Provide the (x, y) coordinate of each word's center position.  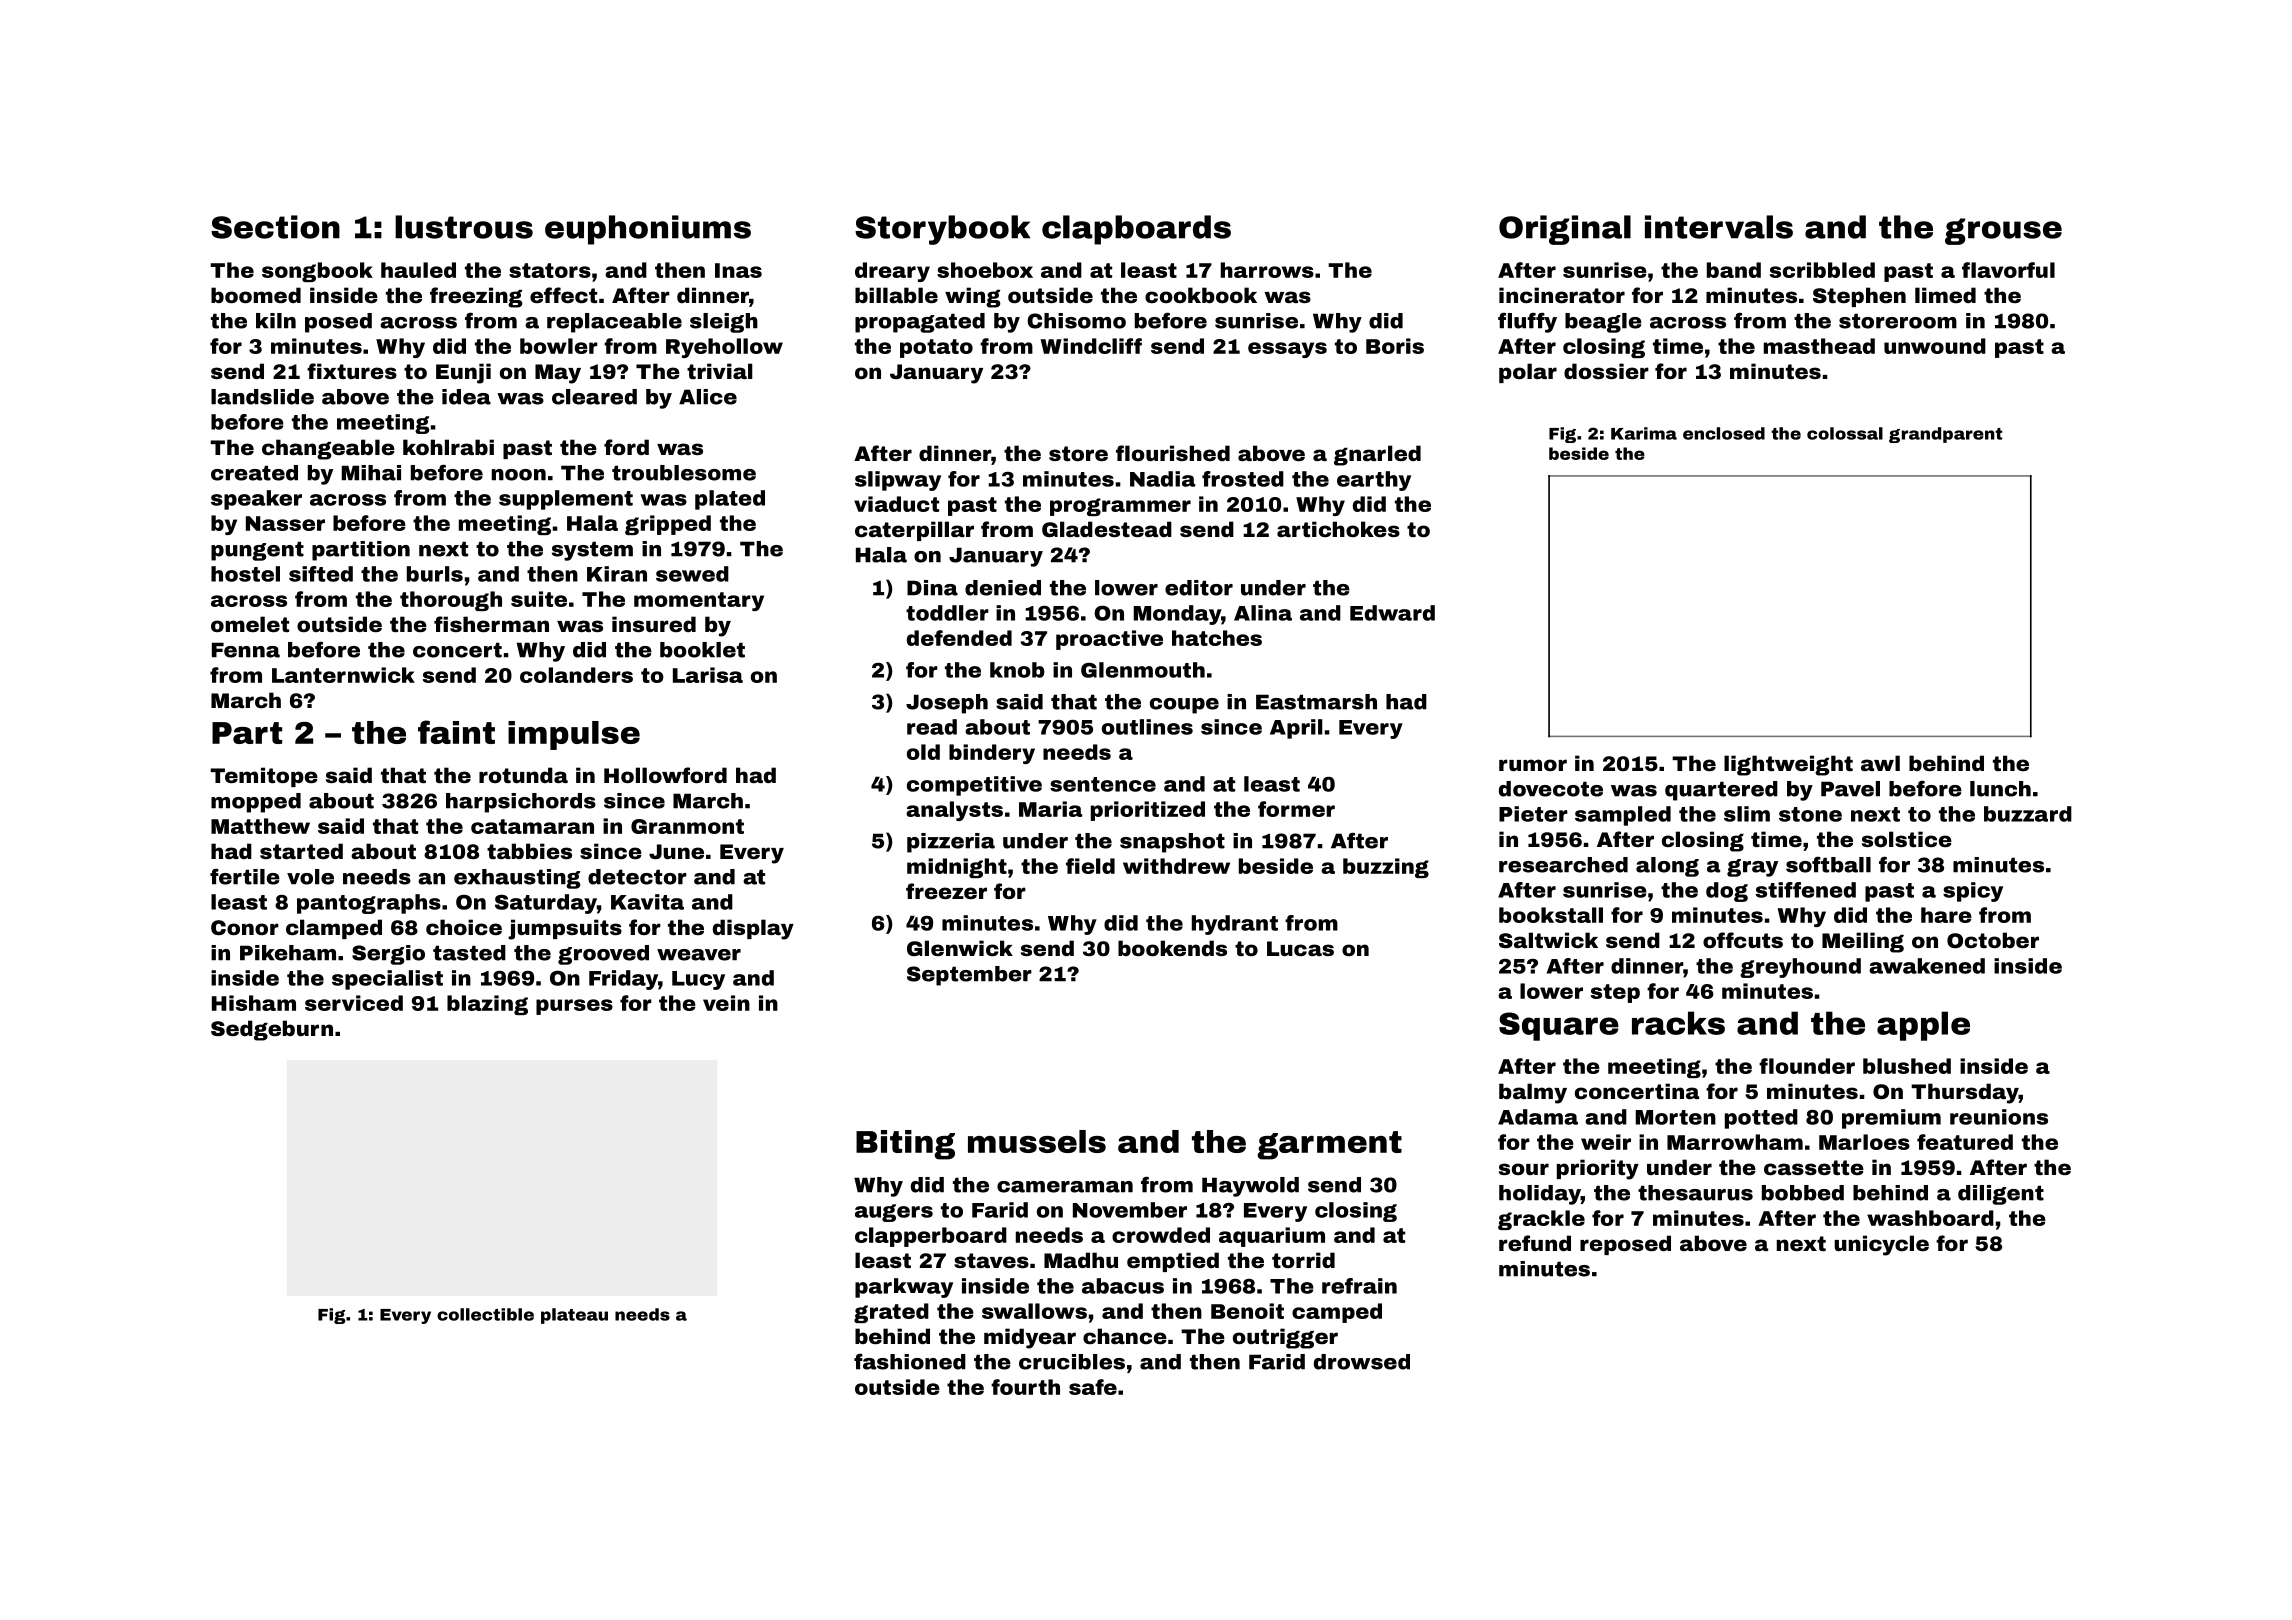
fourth (1025, 1387)
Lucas (1300, 948)
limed (1945, 295)
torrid (1303, 1260)
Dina (932, 588)
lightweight (1788, 765)
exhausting (517, 879)
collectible (485, 1314)
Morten (1676, 1117)
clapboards (1136, 230)
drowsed (1362, 1362)
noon (519, 475)
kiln (276, 321)
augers (894, 1213)
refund (1535, 1243)
